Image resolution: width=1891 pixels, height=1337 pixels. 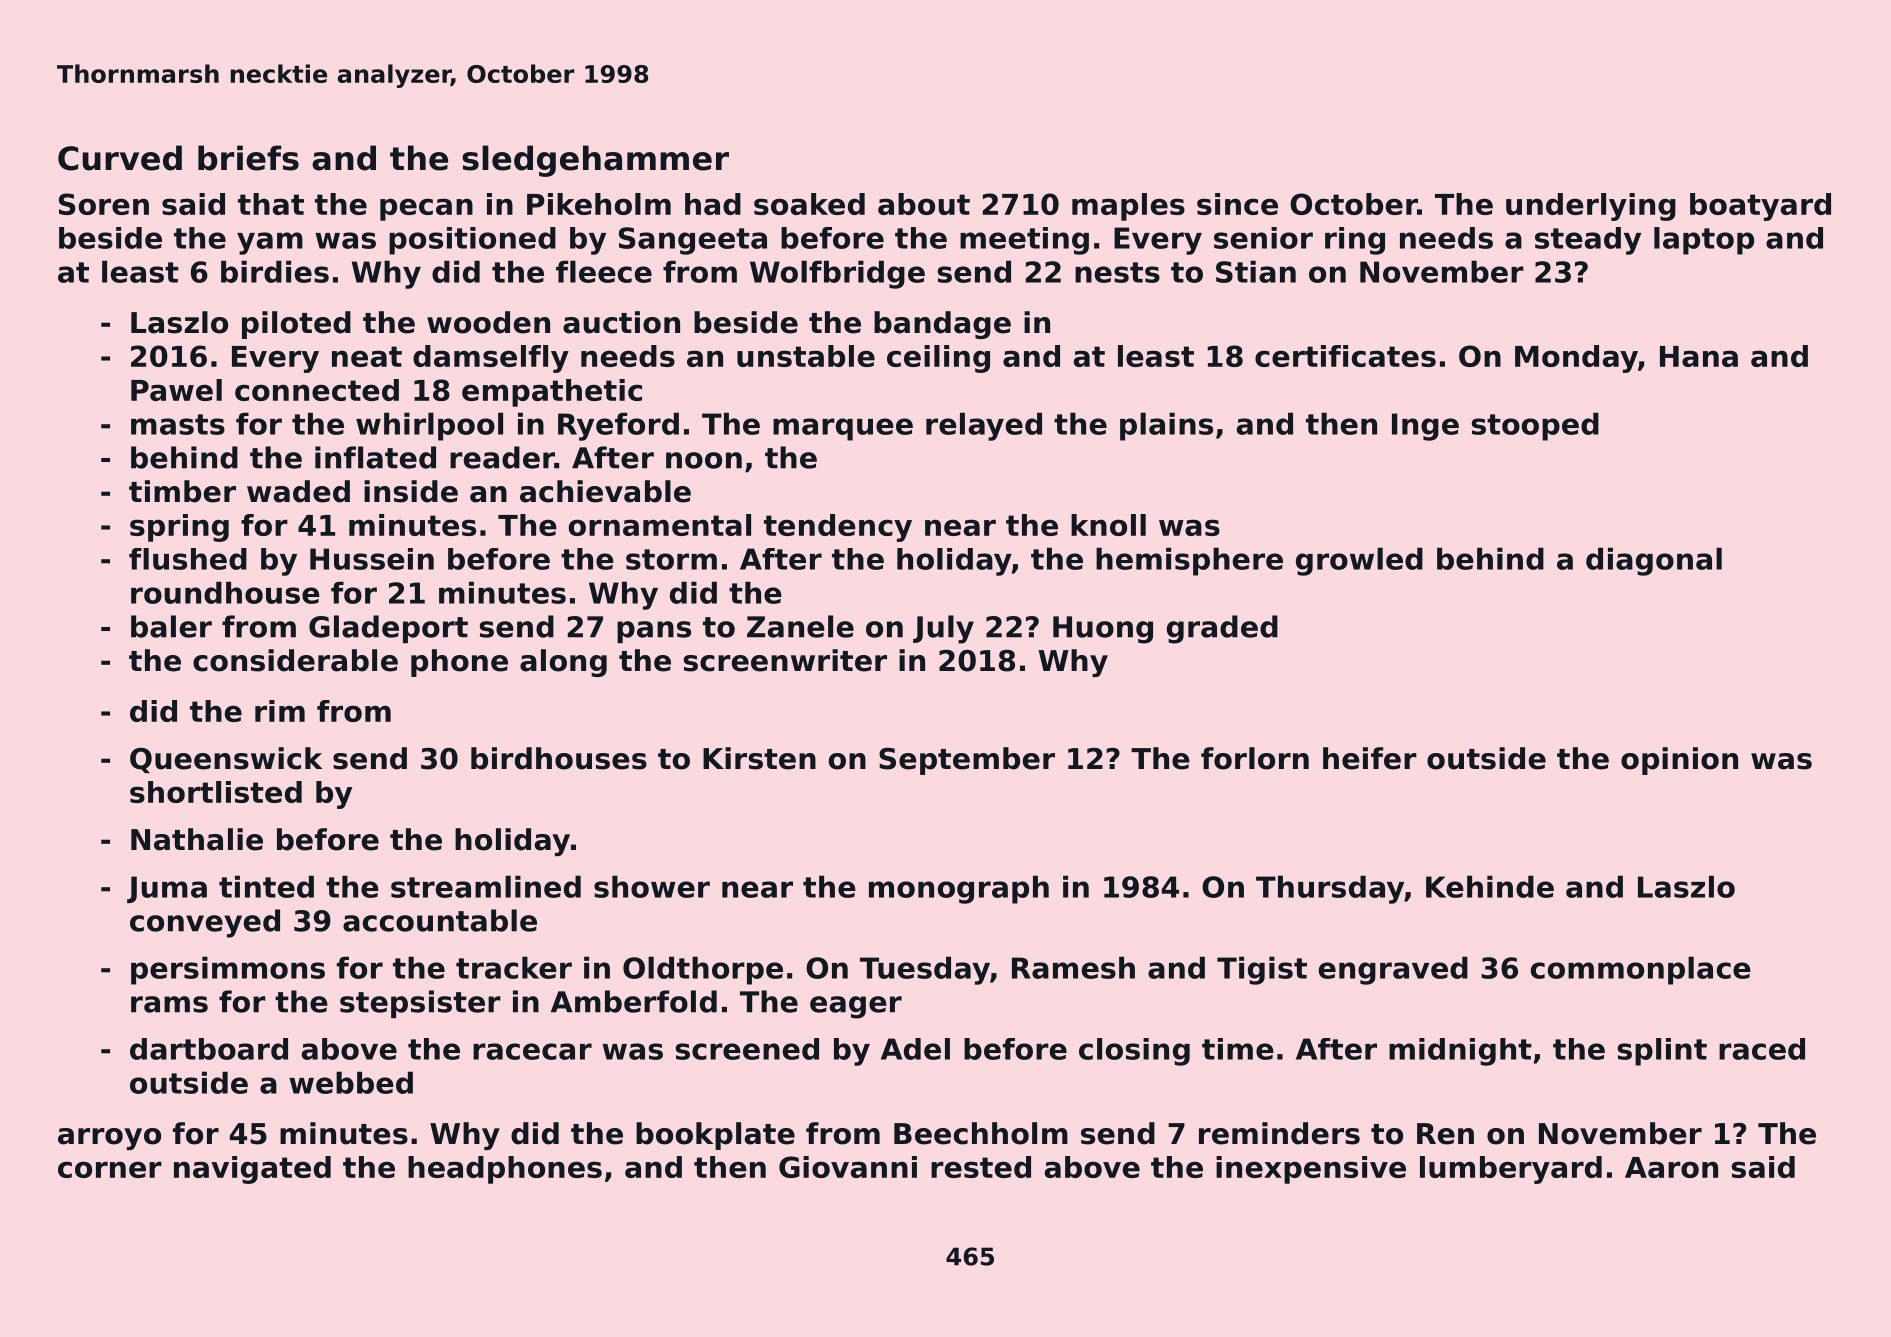 I want to click on arroyo, so click(x=109, y=1139).
